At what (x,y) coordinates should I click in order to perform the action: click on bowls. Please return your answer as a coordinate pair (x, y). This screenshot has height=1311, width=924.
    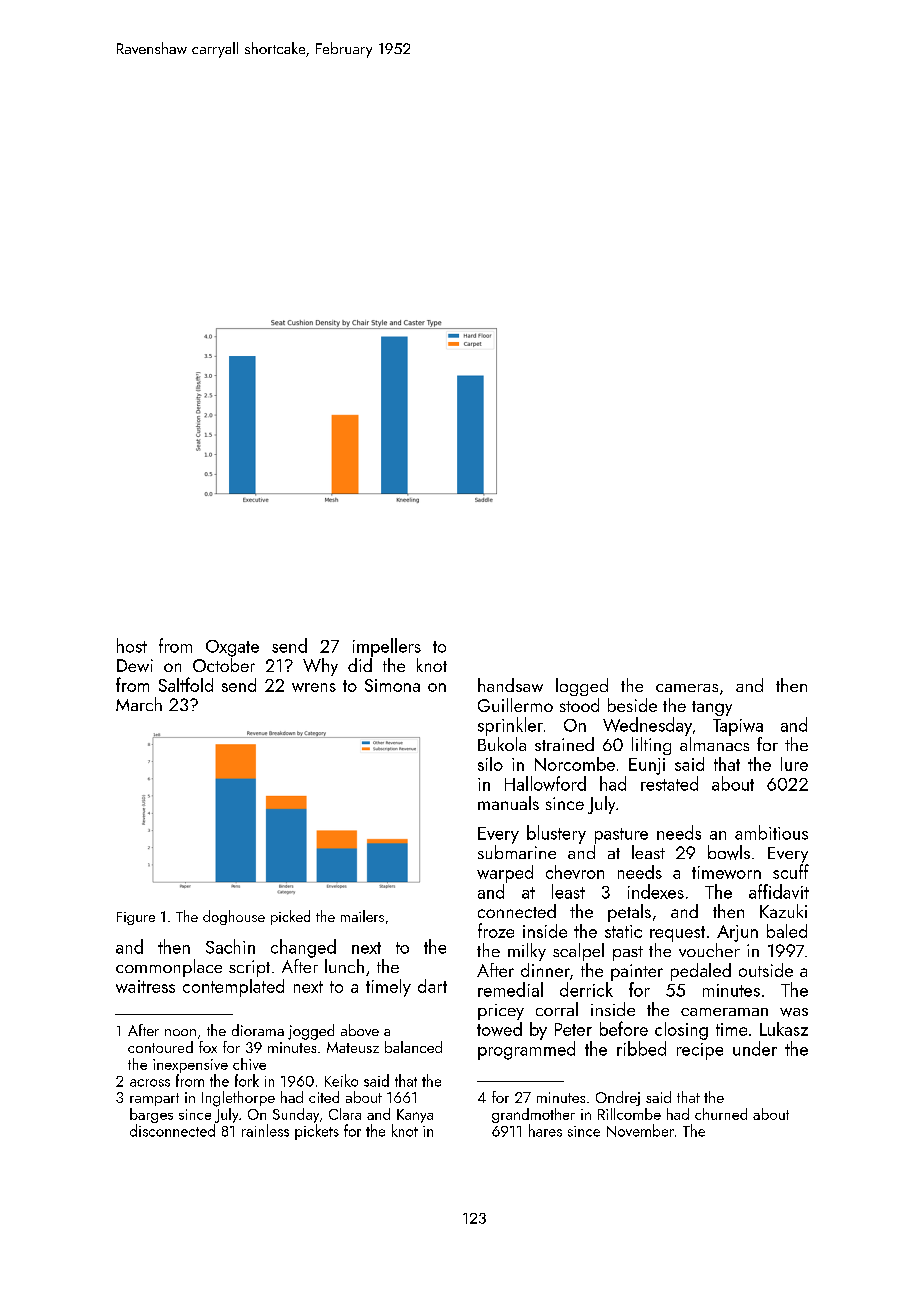
    Looking at the image, I should click on (729, 852).
